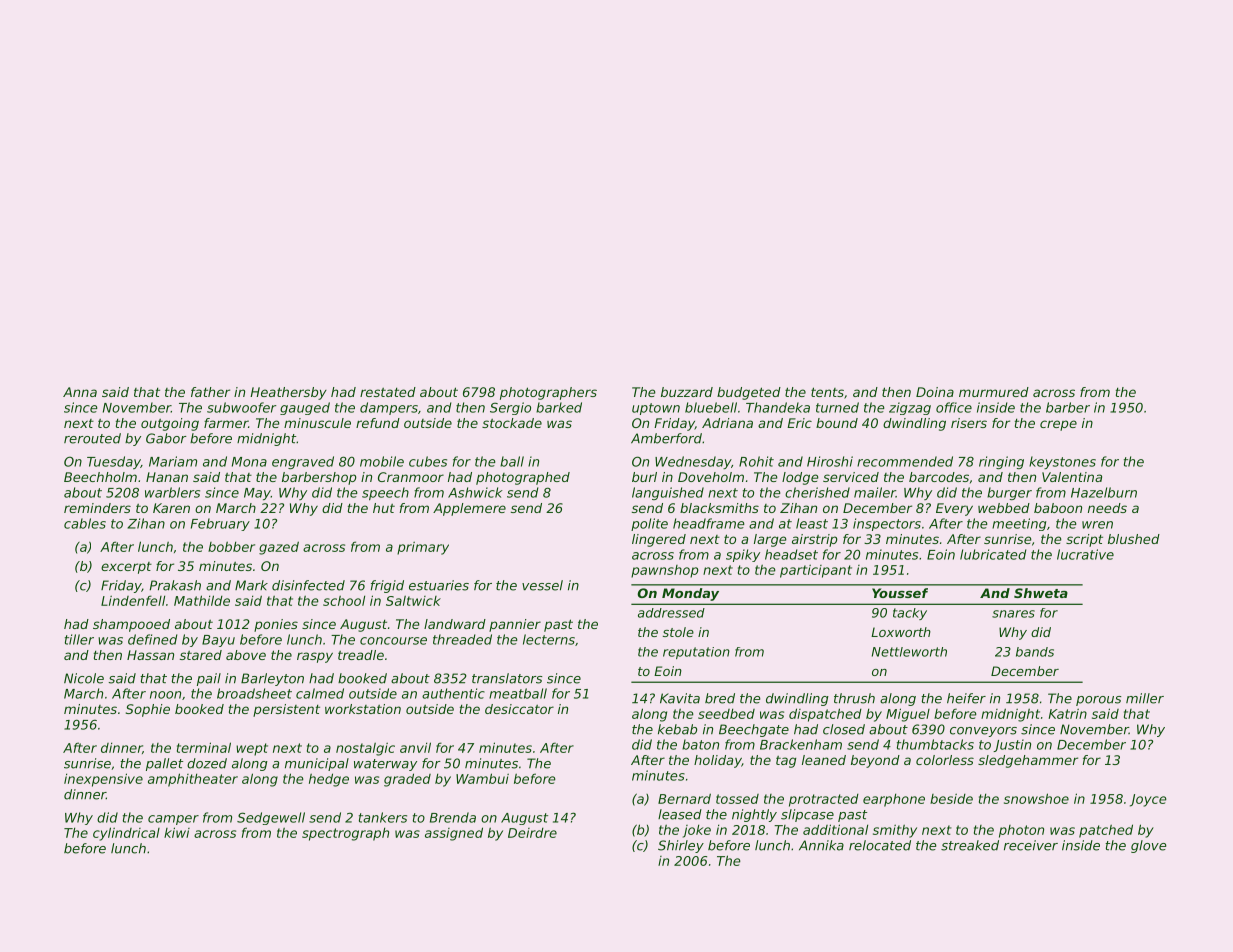 The height and width of the image is (952, 1233). Describe the element at coordinates (678, 632) in the image. I see `stole` at that location.
